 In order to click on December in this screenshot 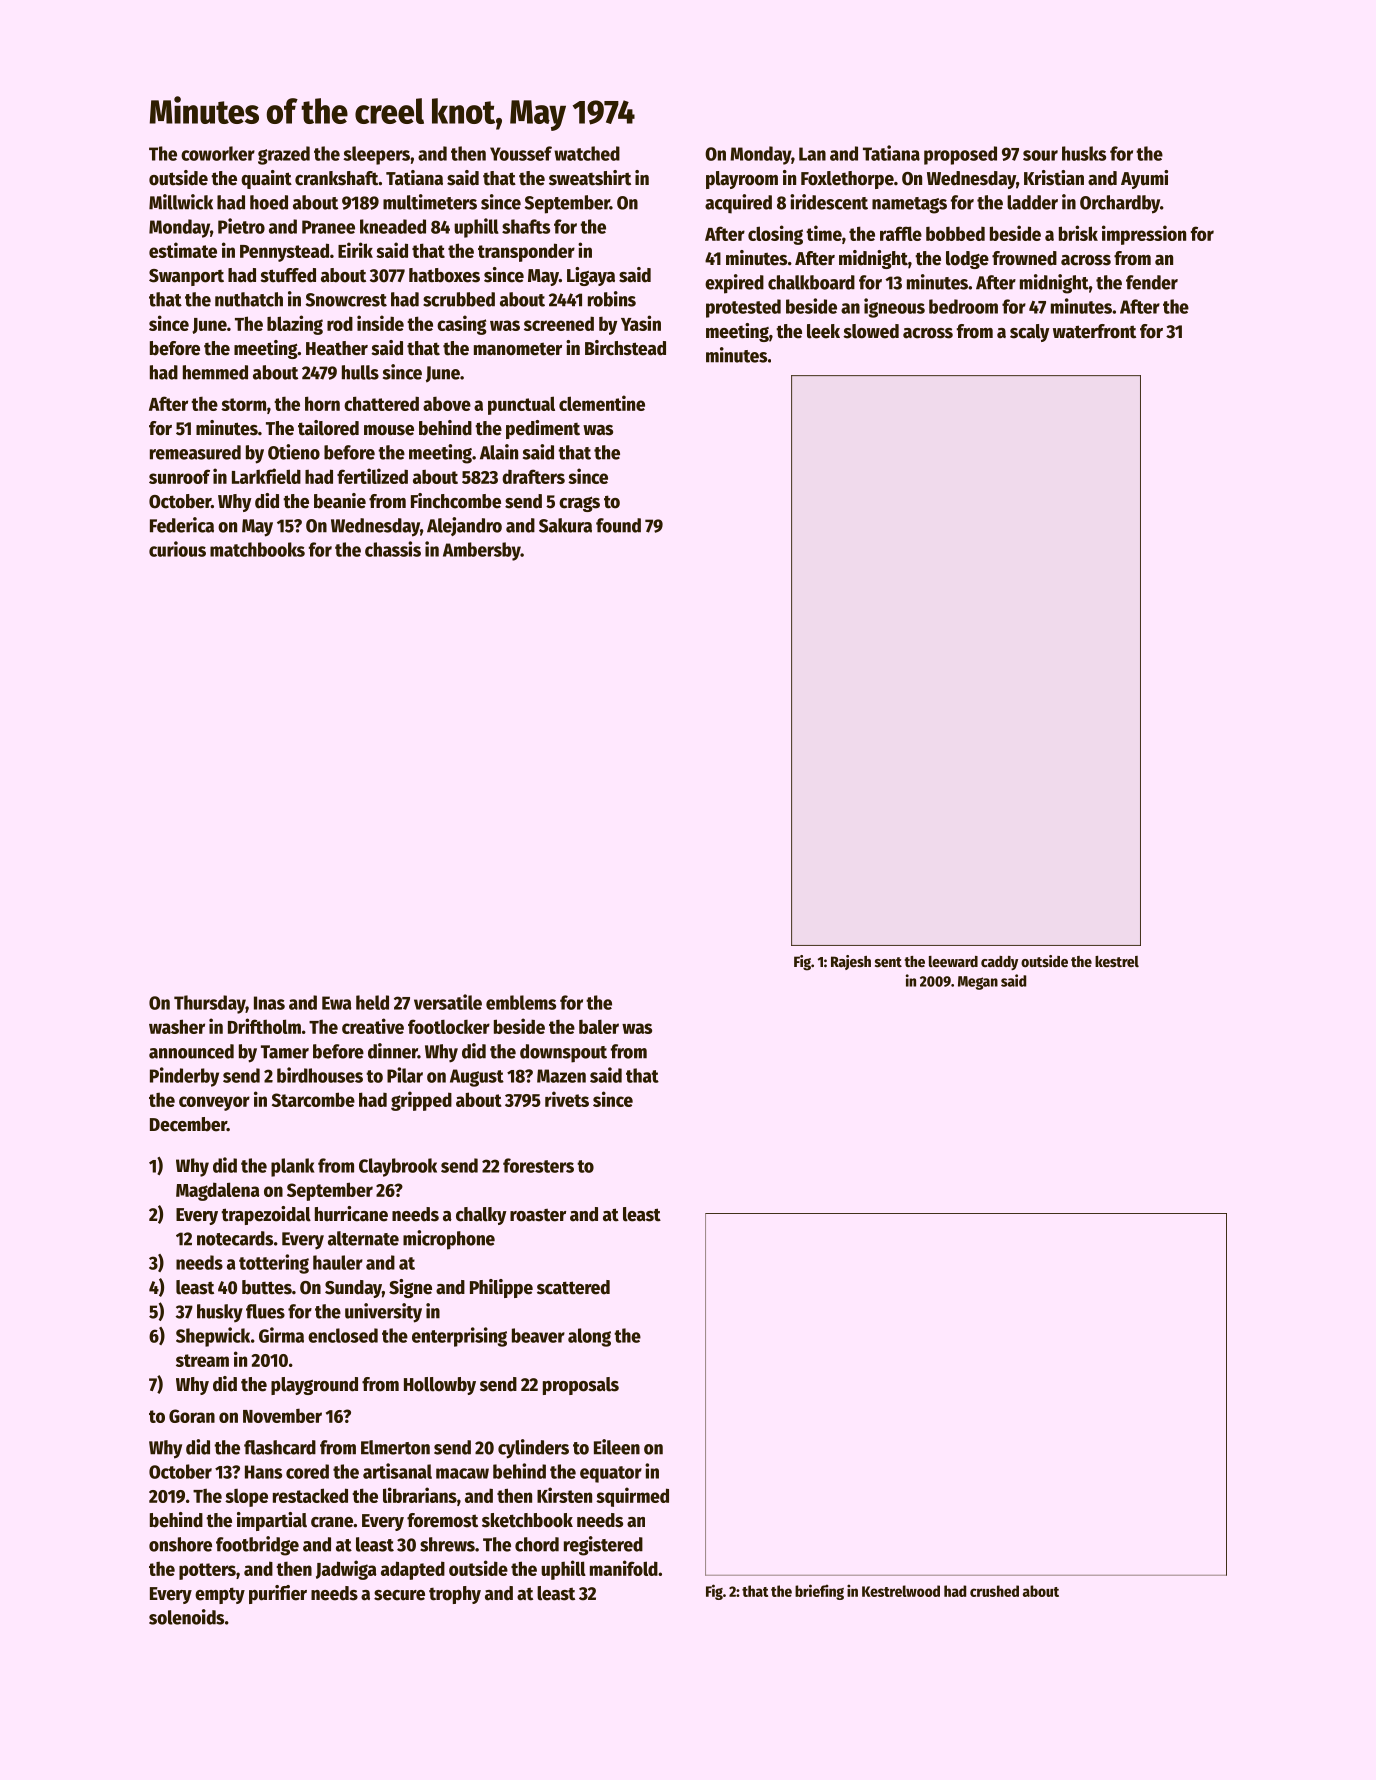, I will do `click(188, 1124)`.
